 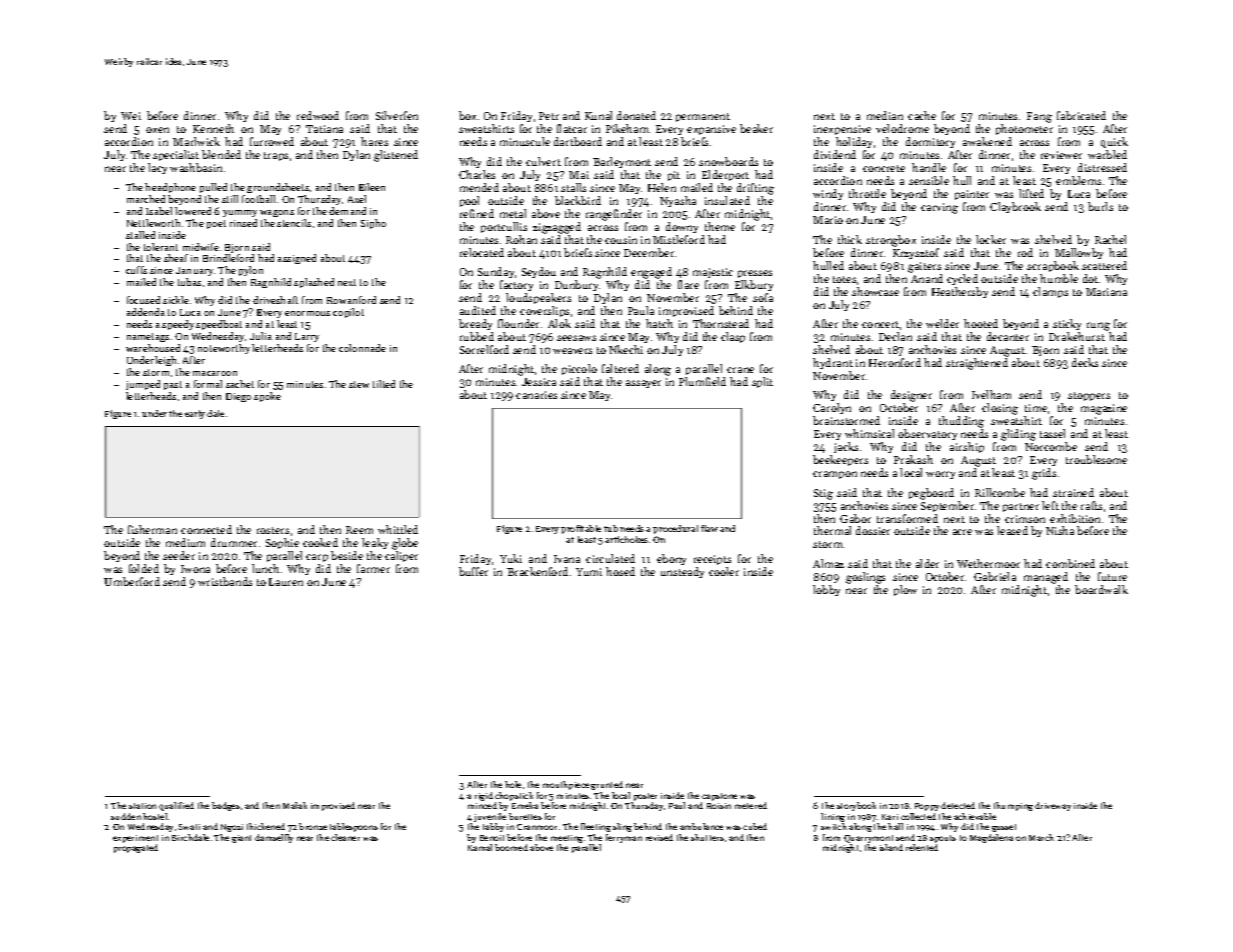 What do you see at coordinates (1039, 117) in the document?
I see `Fang` at bounding box center [1039, 117].
